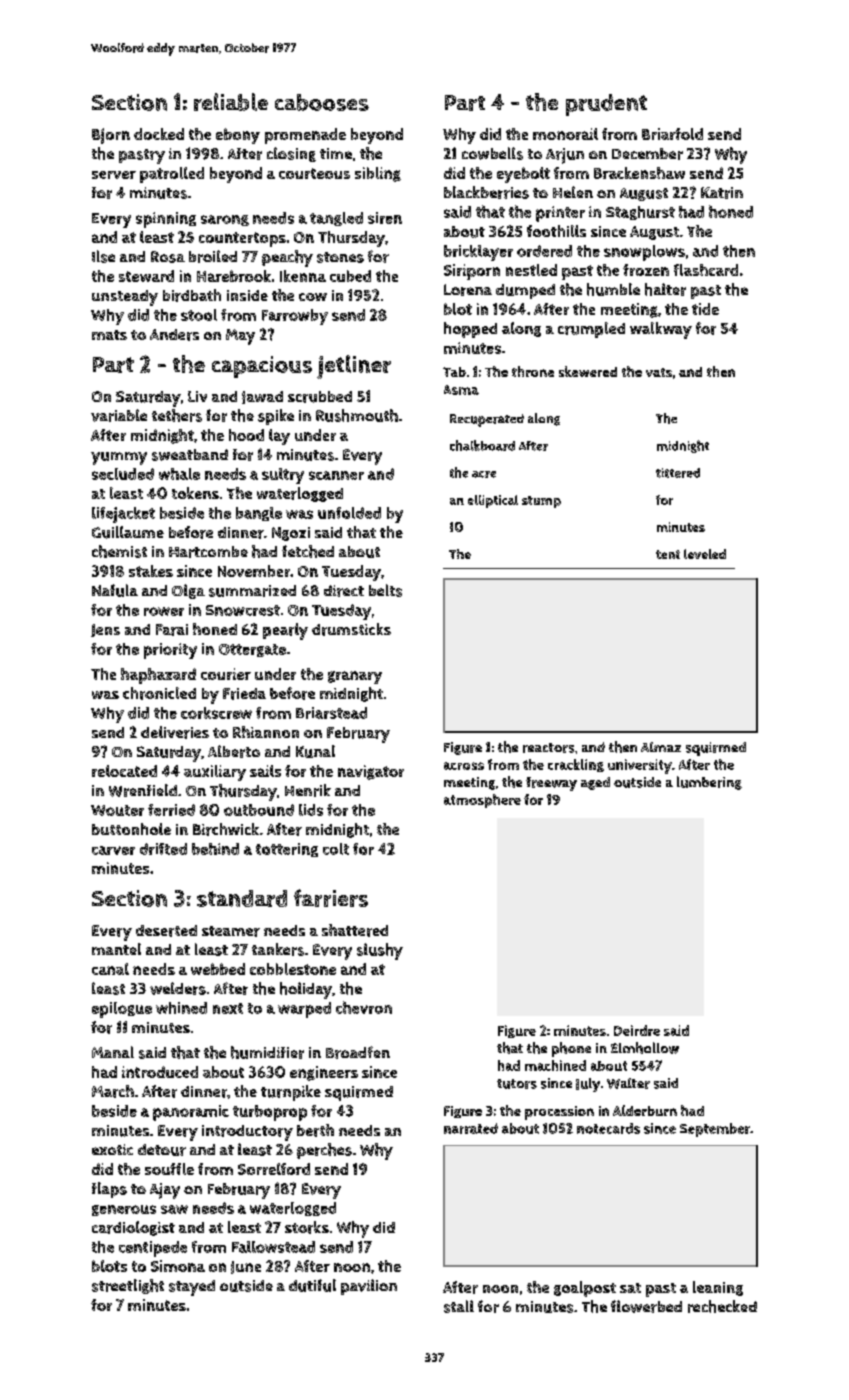 The height and width of the screenshot is (1400, 849). What do you see at coordinates (544, 251) in the screenshot?
I see `ordered` at bounding box center [544, 251].
